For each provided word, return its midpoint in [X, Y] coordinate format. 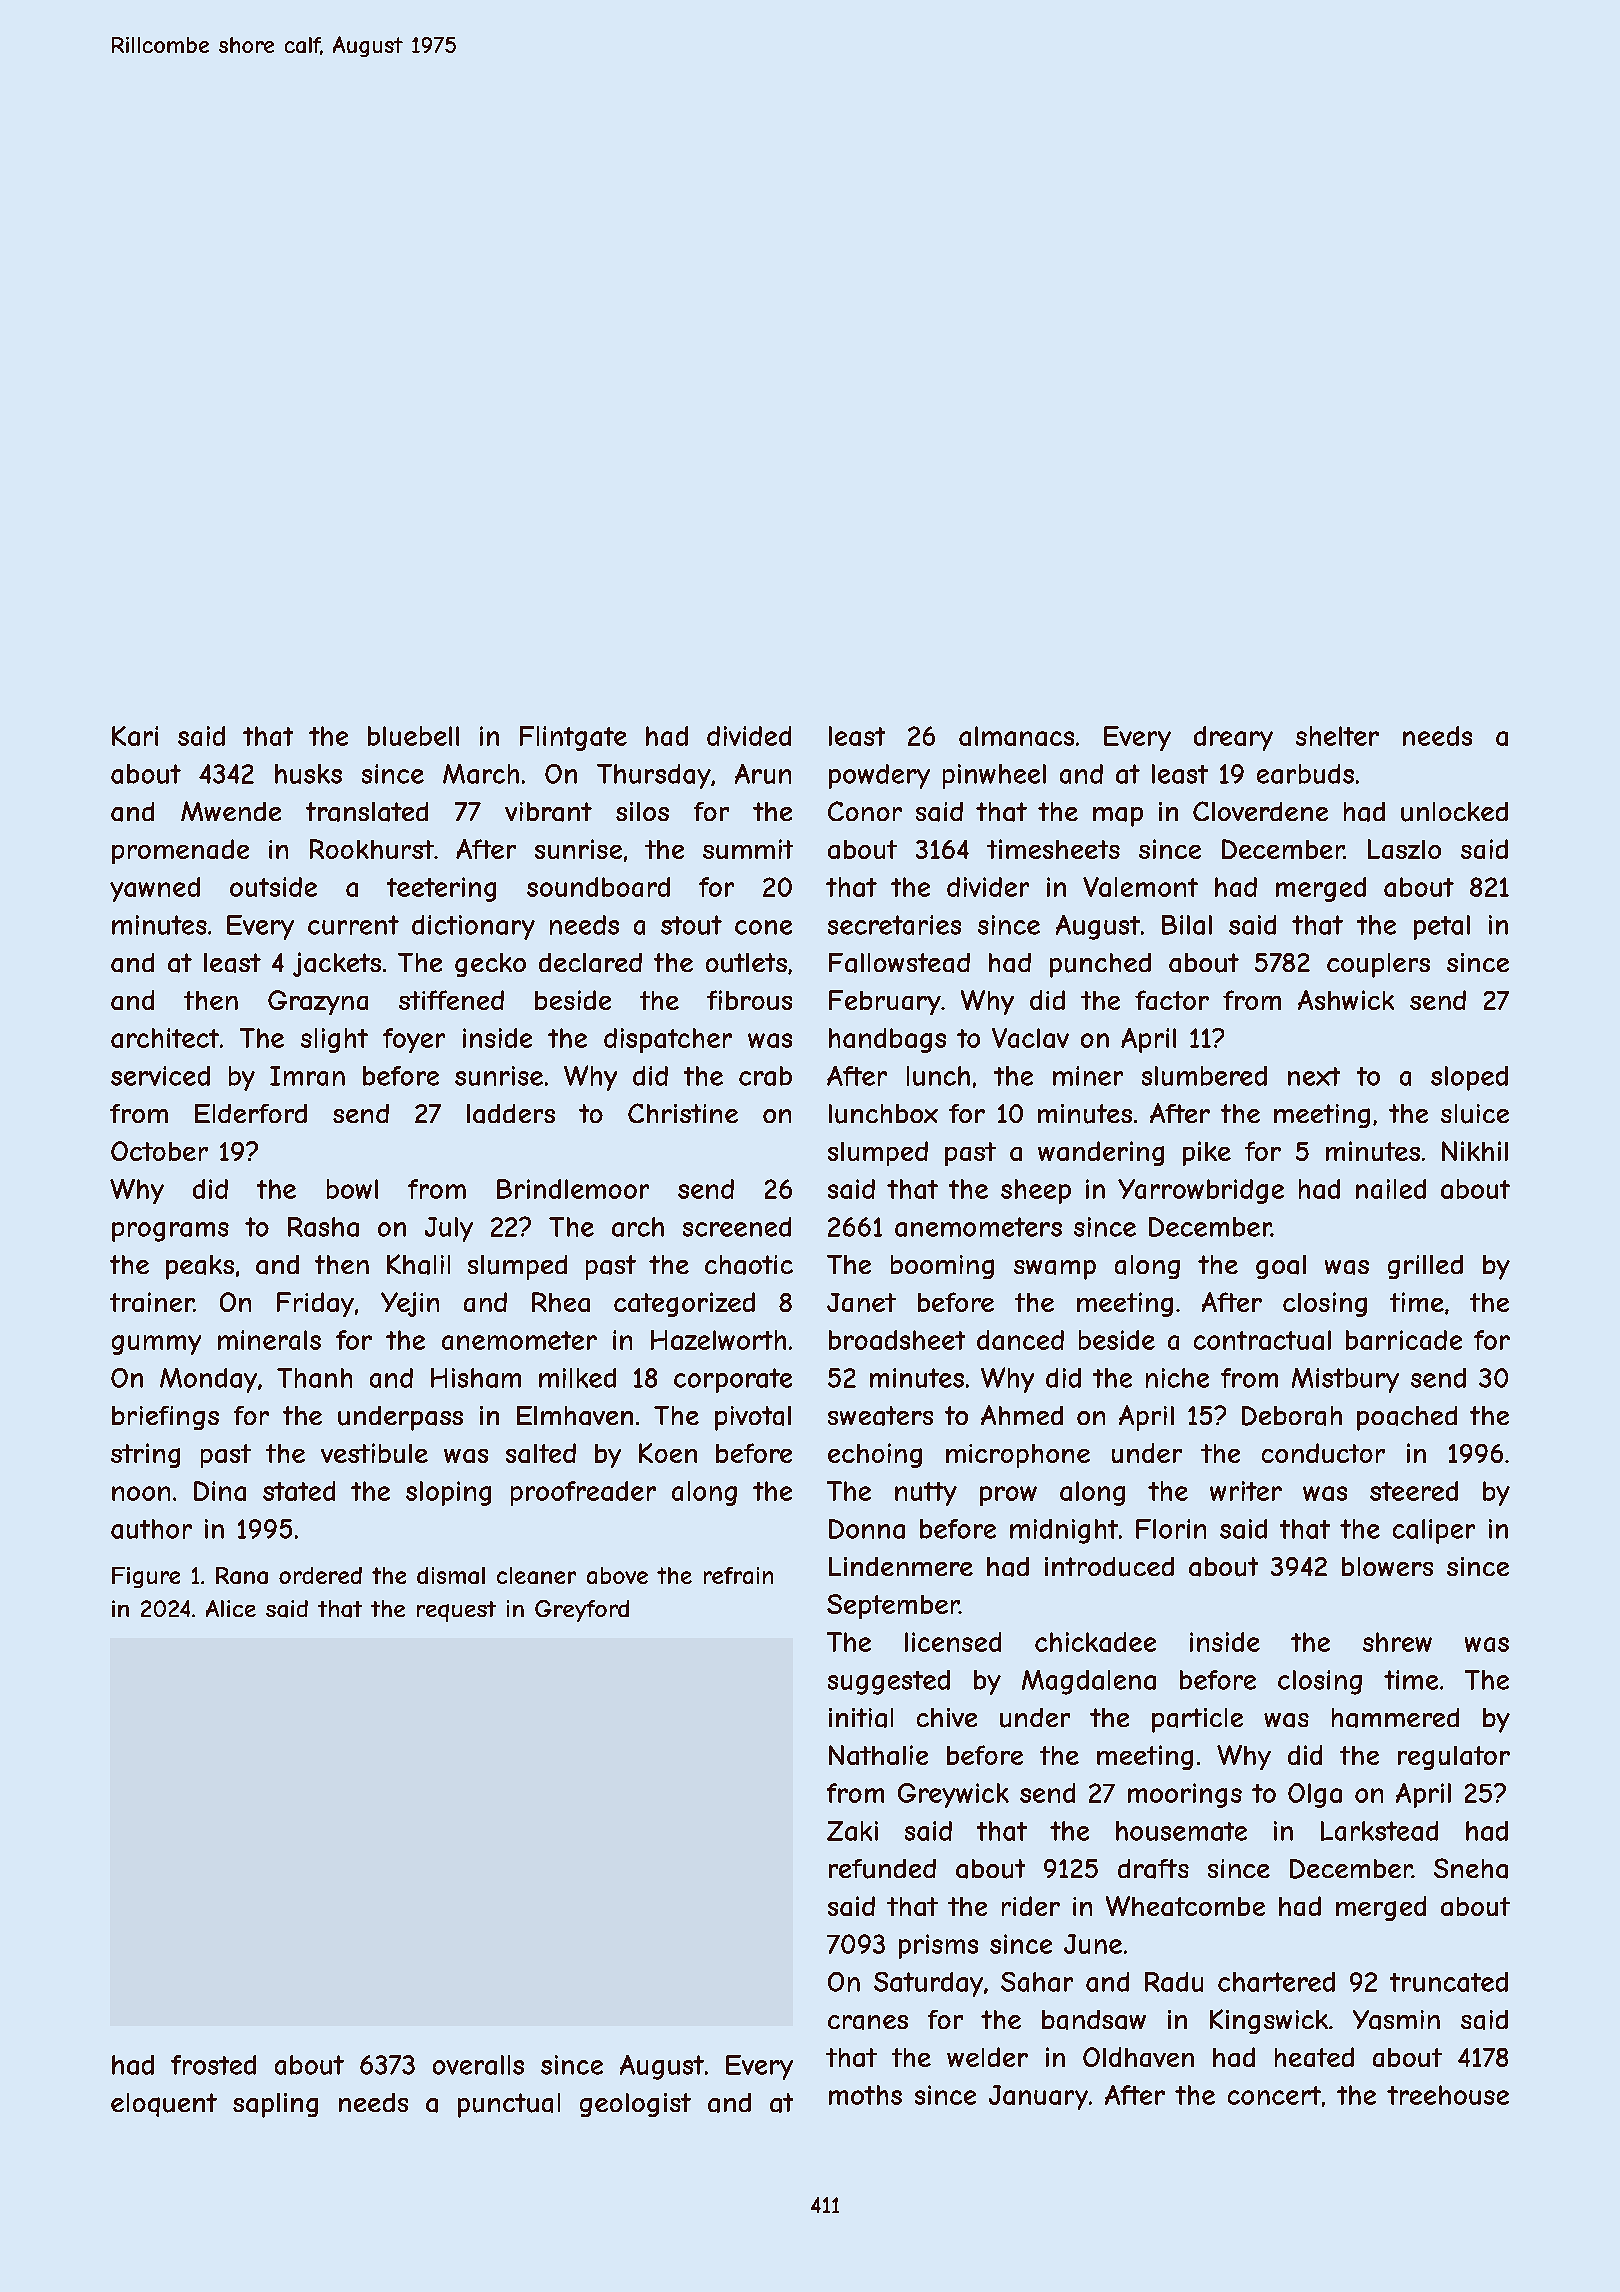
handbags [887, 1040]
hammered [1395, 1718]
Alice [231, 1608]
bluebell [413, 736]
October [159, 1151]
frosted [213, 2065]
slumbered [1204, 1076]
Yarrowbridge [1201, 1191]
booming [942, 1267]
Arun [763, 774]
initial [861, 1718]
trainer [152, 1302]
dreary [1233, 738]
